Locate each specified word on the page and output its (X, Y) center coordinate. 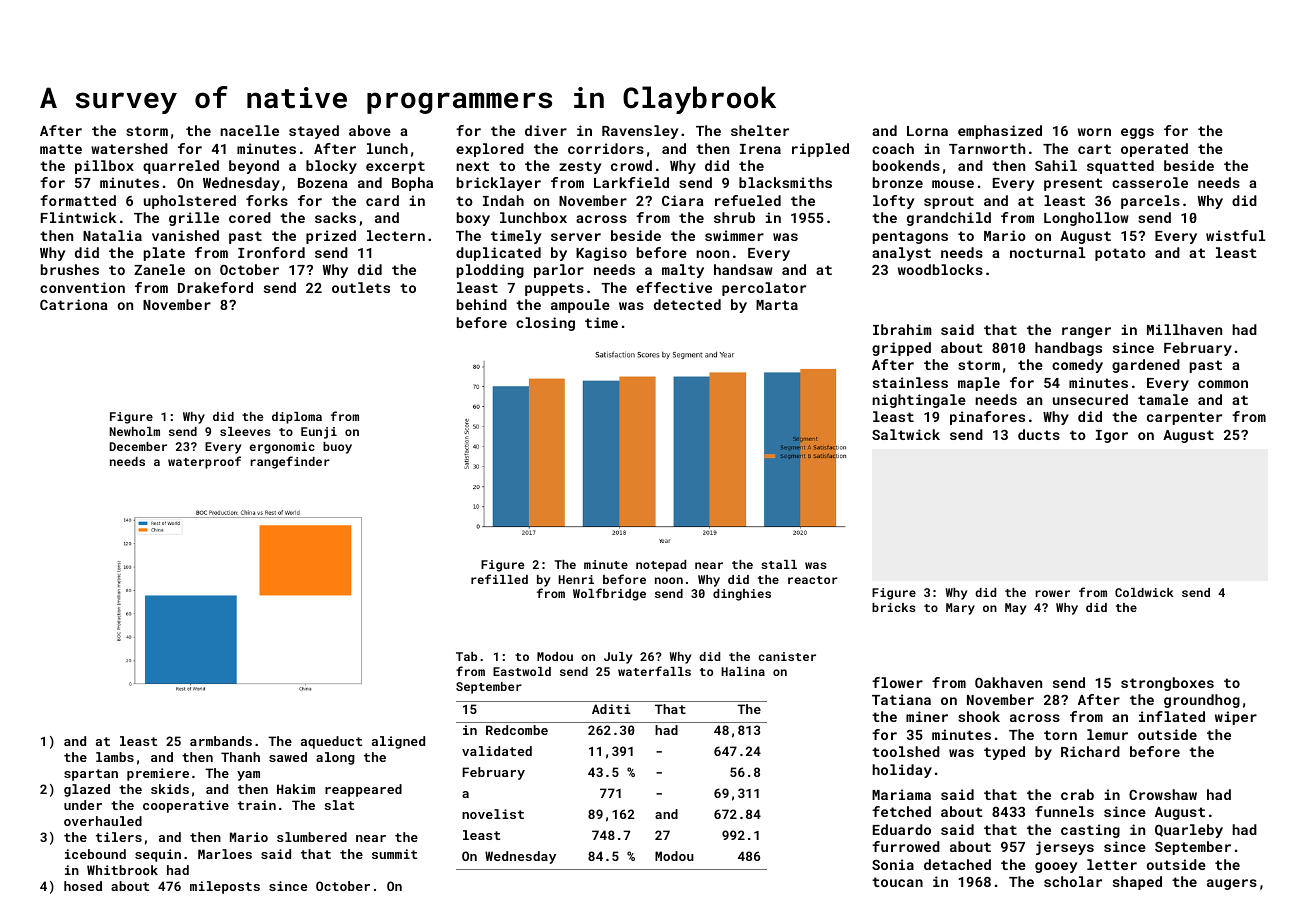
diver (546, 130)
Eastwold (522, 671)
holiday (902, 771)
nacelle (249, 130)
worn (1094, 132)
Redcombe (517, 730)
